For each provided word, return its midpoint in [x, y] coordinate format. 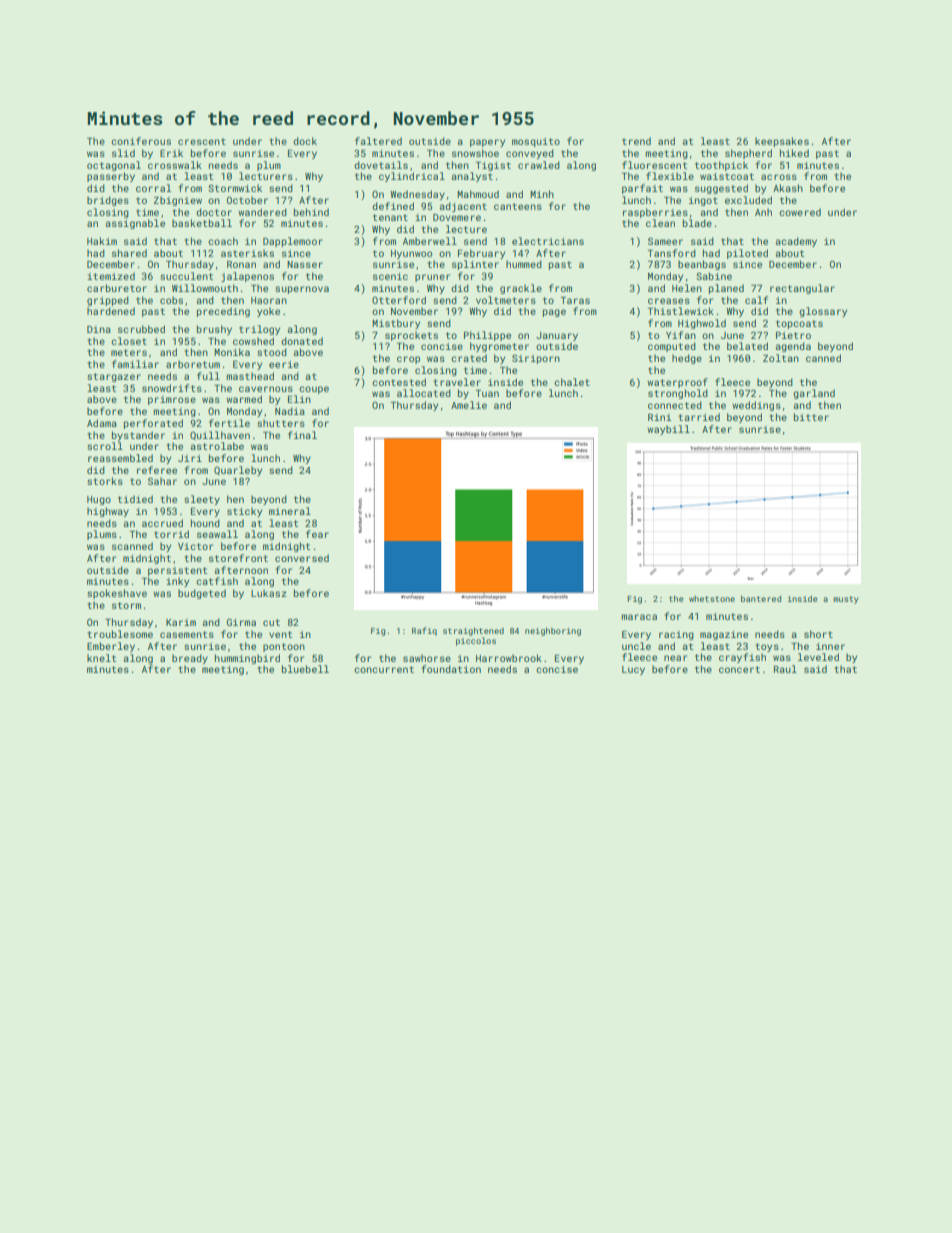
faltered [378, 141]
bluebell [305, 669]
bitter [811, 417]
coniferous [141, 141]
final [302, 435]
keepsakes [782, 142]
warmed [244, 399]
